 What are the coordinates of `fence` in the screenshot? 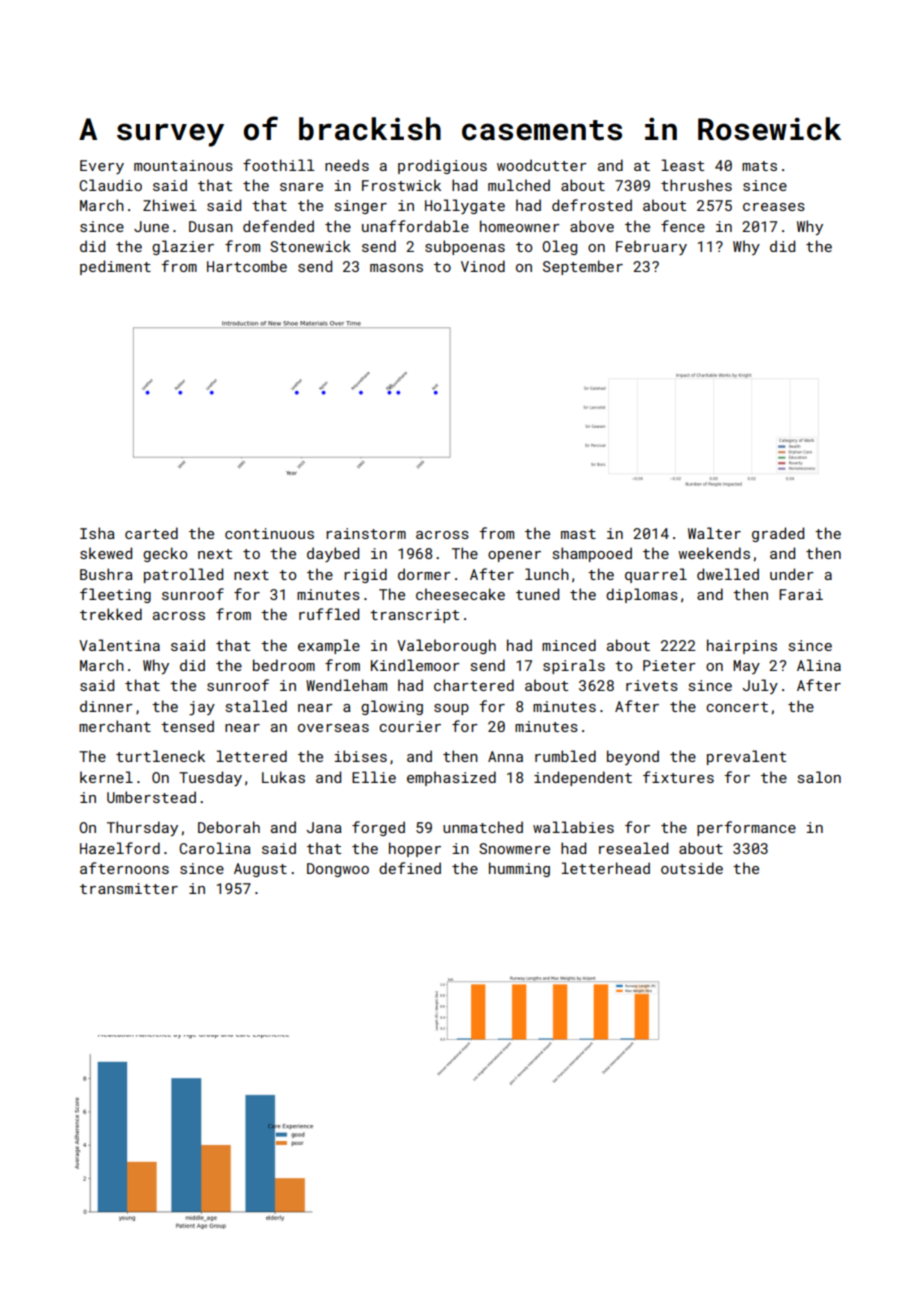 It's located at (683, 226).
